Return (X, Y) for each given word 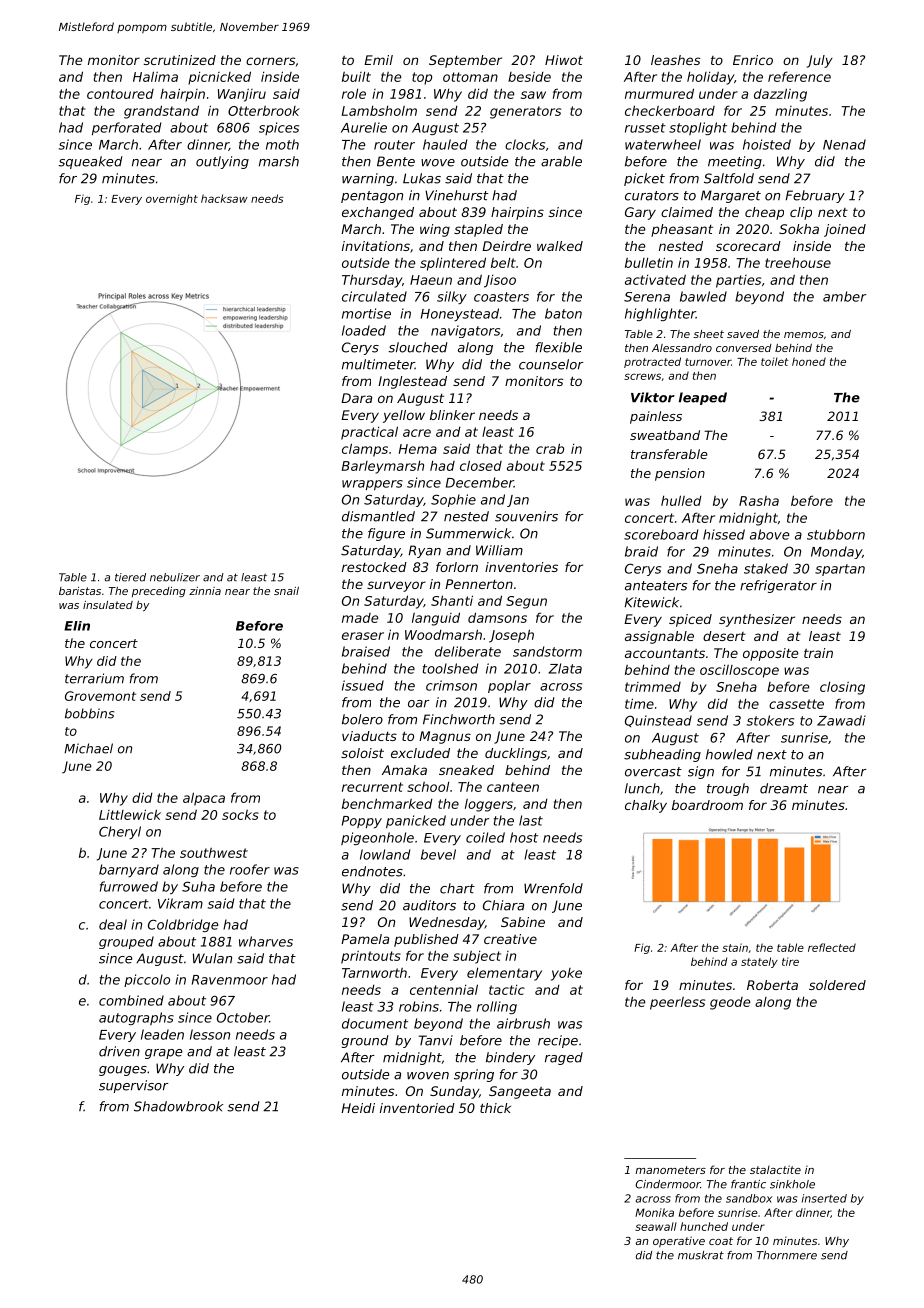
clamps (365, 450)
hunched (704, 1226)
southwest (214, 853)
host (524, 837)
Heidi (358, 1108)
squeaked (90, 162)
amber (844, 296)
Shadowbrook (179, 1106)
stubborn (836, 534)
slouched (418, 347)
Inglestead (412, 382)
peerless (677, 1003)
